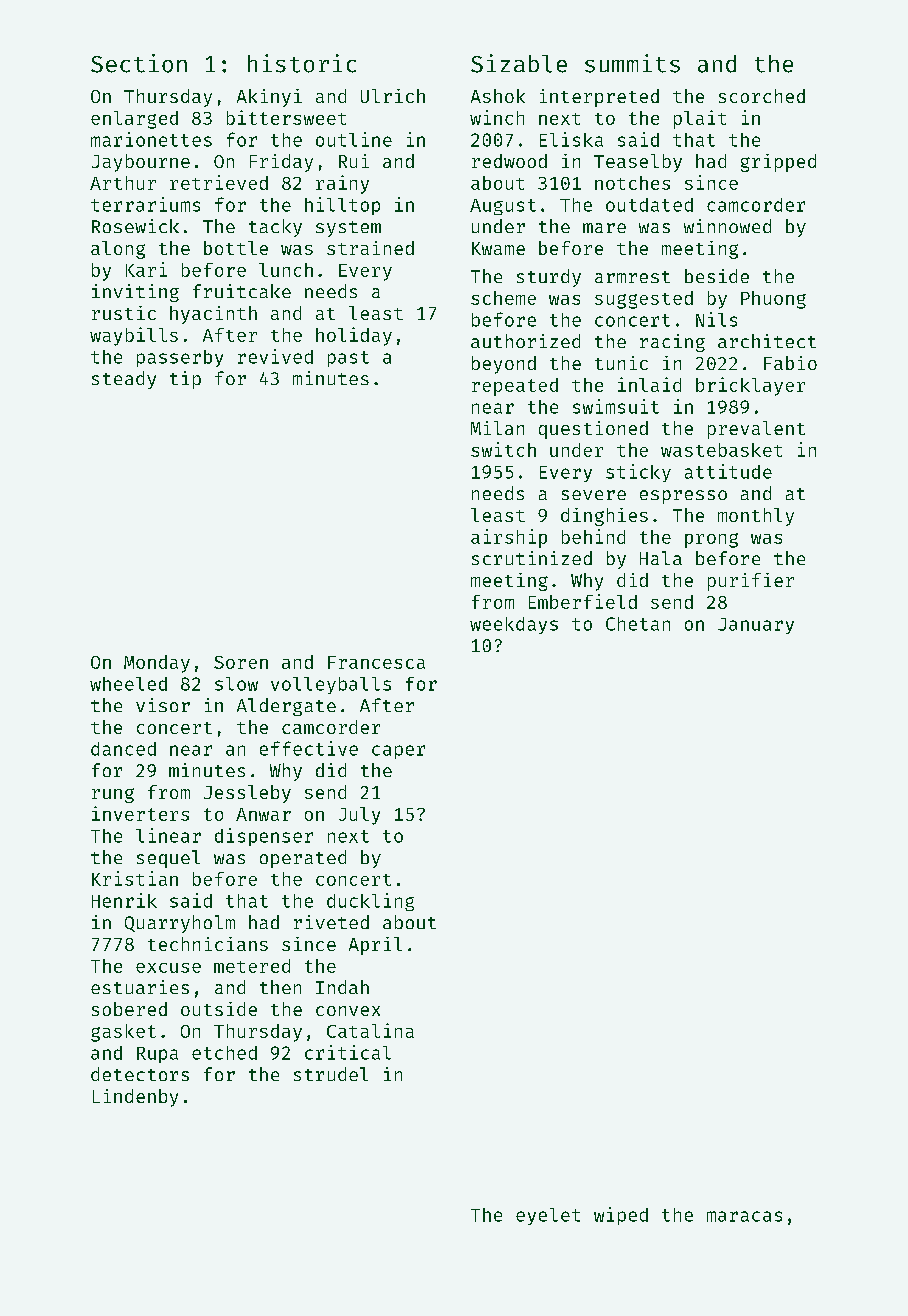  Describe the element at coordinates (548, 1216) in the screenshot. I see `eyelet` at that location.
